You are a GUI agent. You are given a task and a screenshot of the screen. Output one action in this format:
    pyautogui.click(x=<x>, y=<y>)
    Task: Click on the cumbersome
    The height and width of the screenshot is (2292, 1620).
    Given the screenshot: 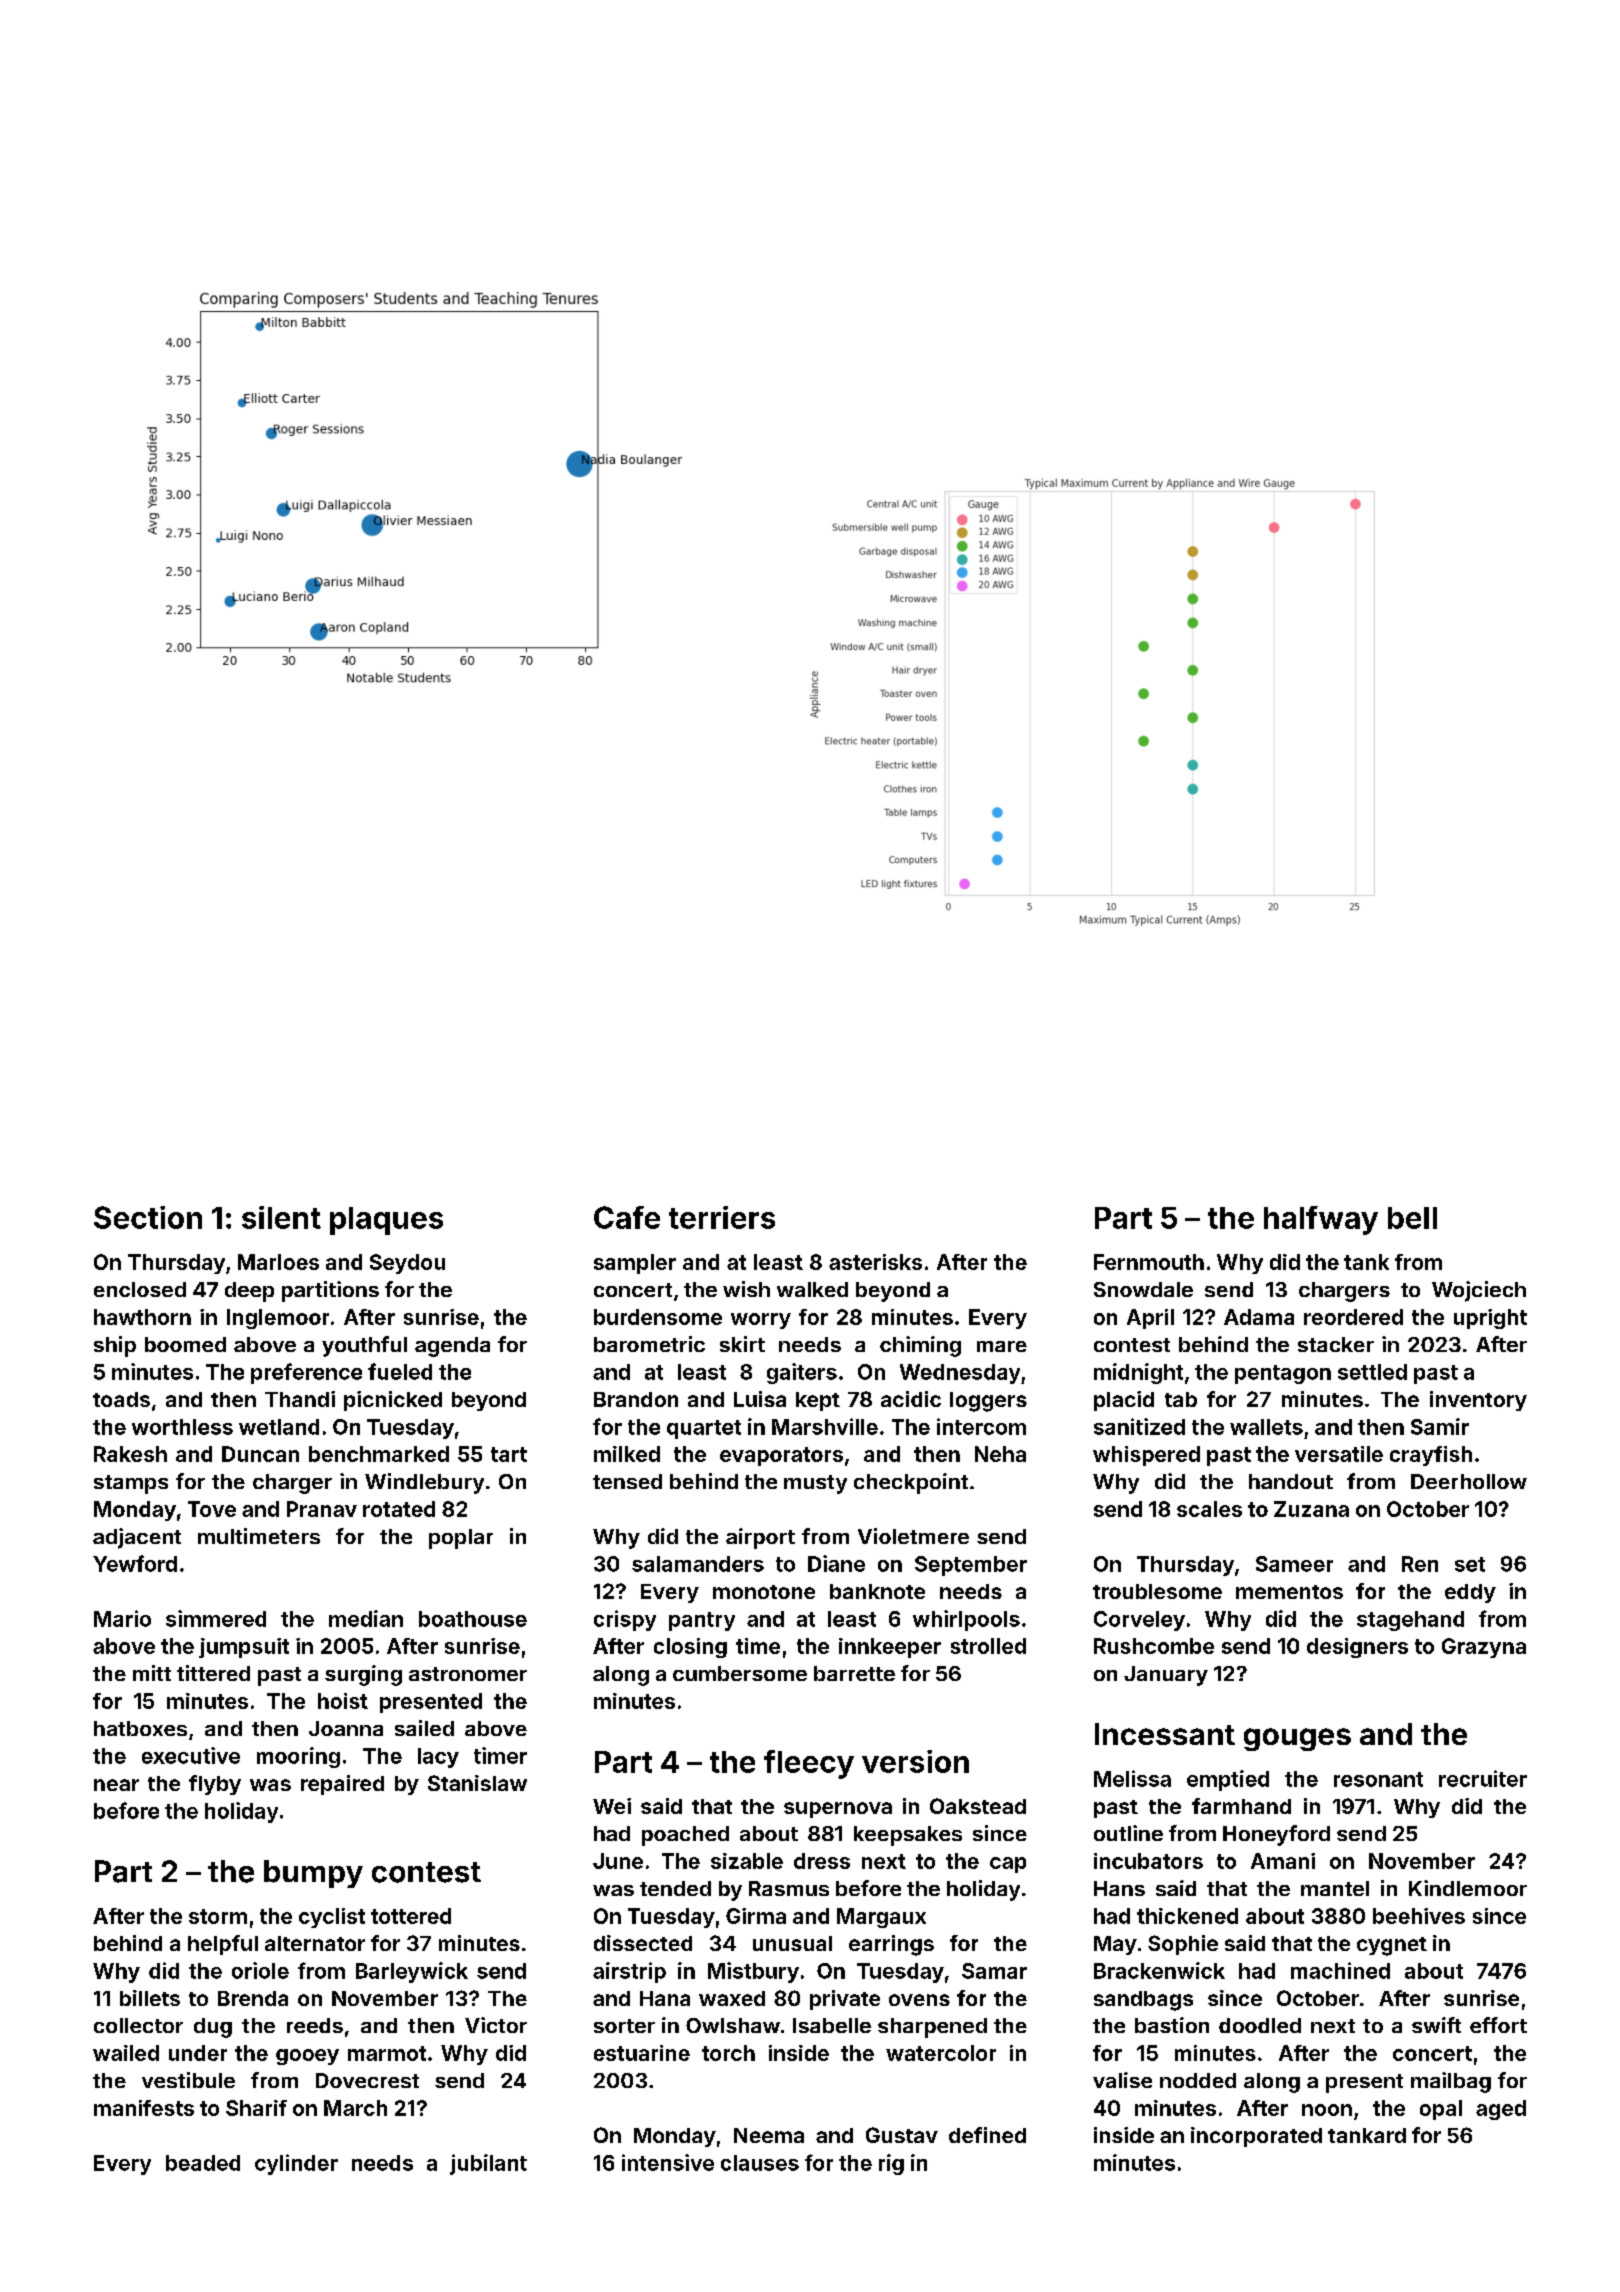 What is the action you would take?
    pyautogui.click(x=740, y=1673)
